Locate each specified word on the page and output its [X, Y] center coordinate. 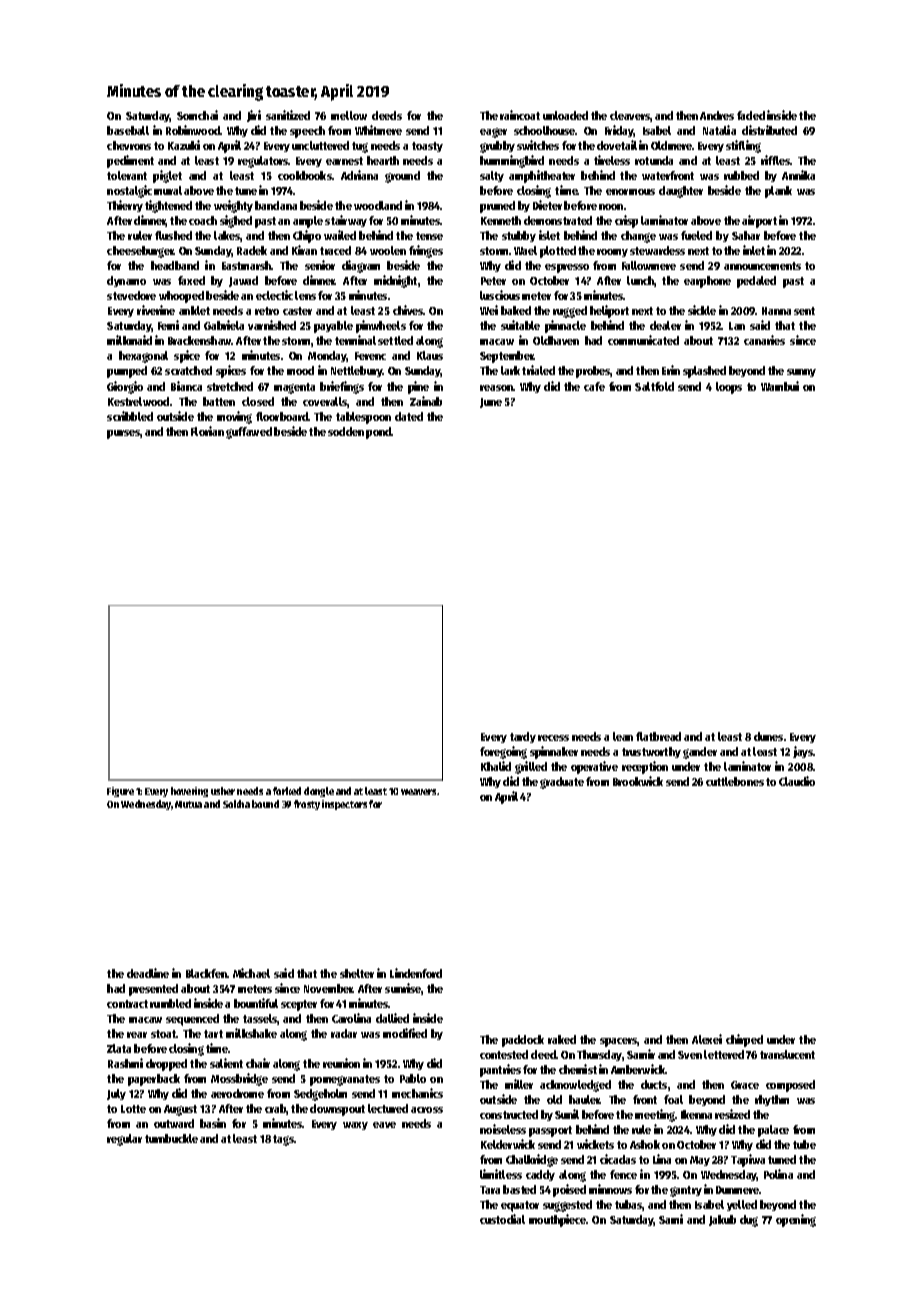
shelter [357, 973]
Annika [798, 175]
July [116, 1094]
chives [408, 310]
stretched [230, 386]
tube [804, 1144]
